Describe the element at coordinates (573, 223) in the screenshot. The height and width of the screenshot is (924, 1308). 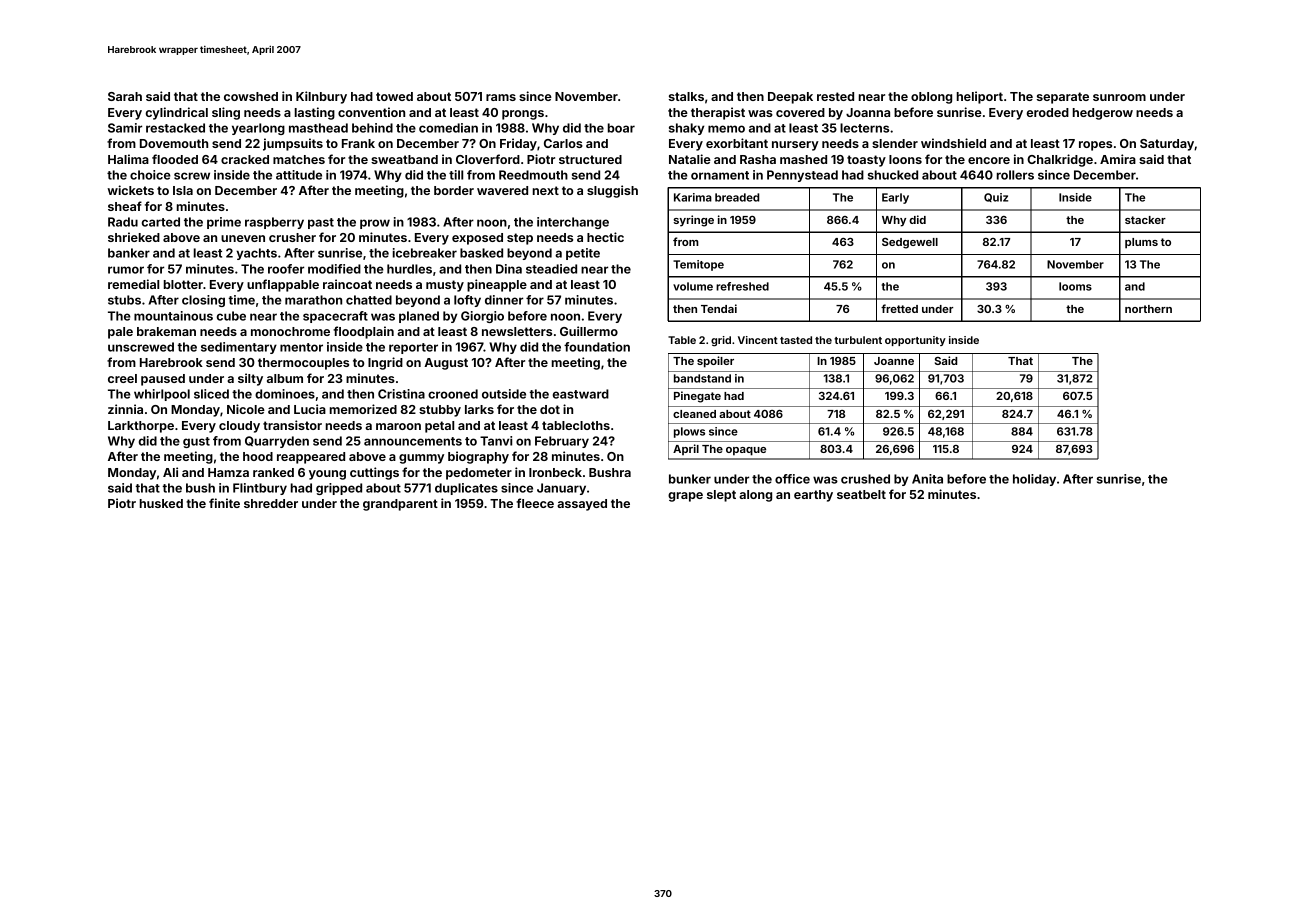
I see `interchange` at that location.
